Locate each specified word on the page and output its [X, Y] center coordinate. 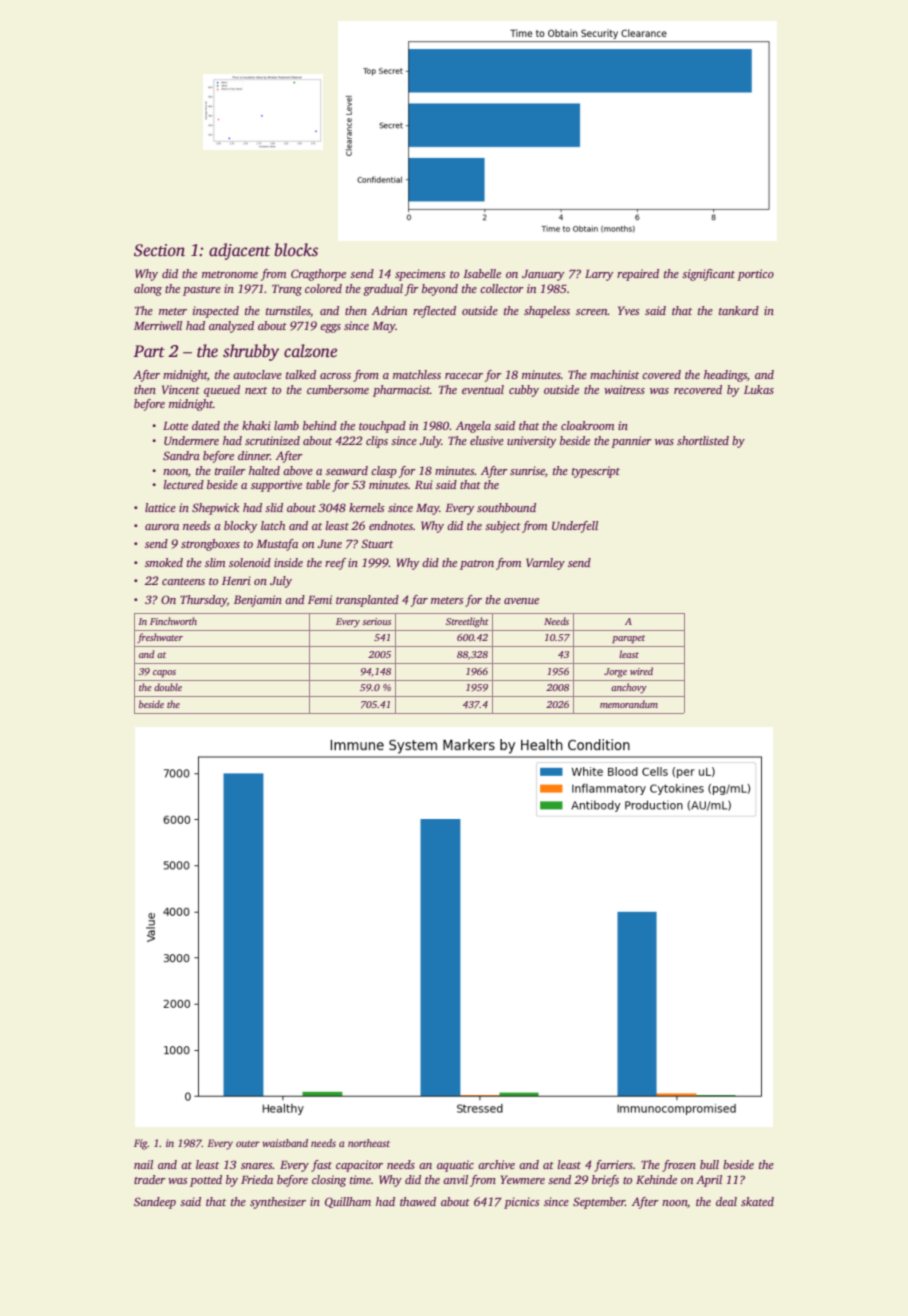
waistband [285, 1143]
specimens [420, 275]
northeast [369, 1143]
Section [159, 250]
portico [755, 275]
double [168, 687]
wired [641, 671]
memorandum [629, 704]
